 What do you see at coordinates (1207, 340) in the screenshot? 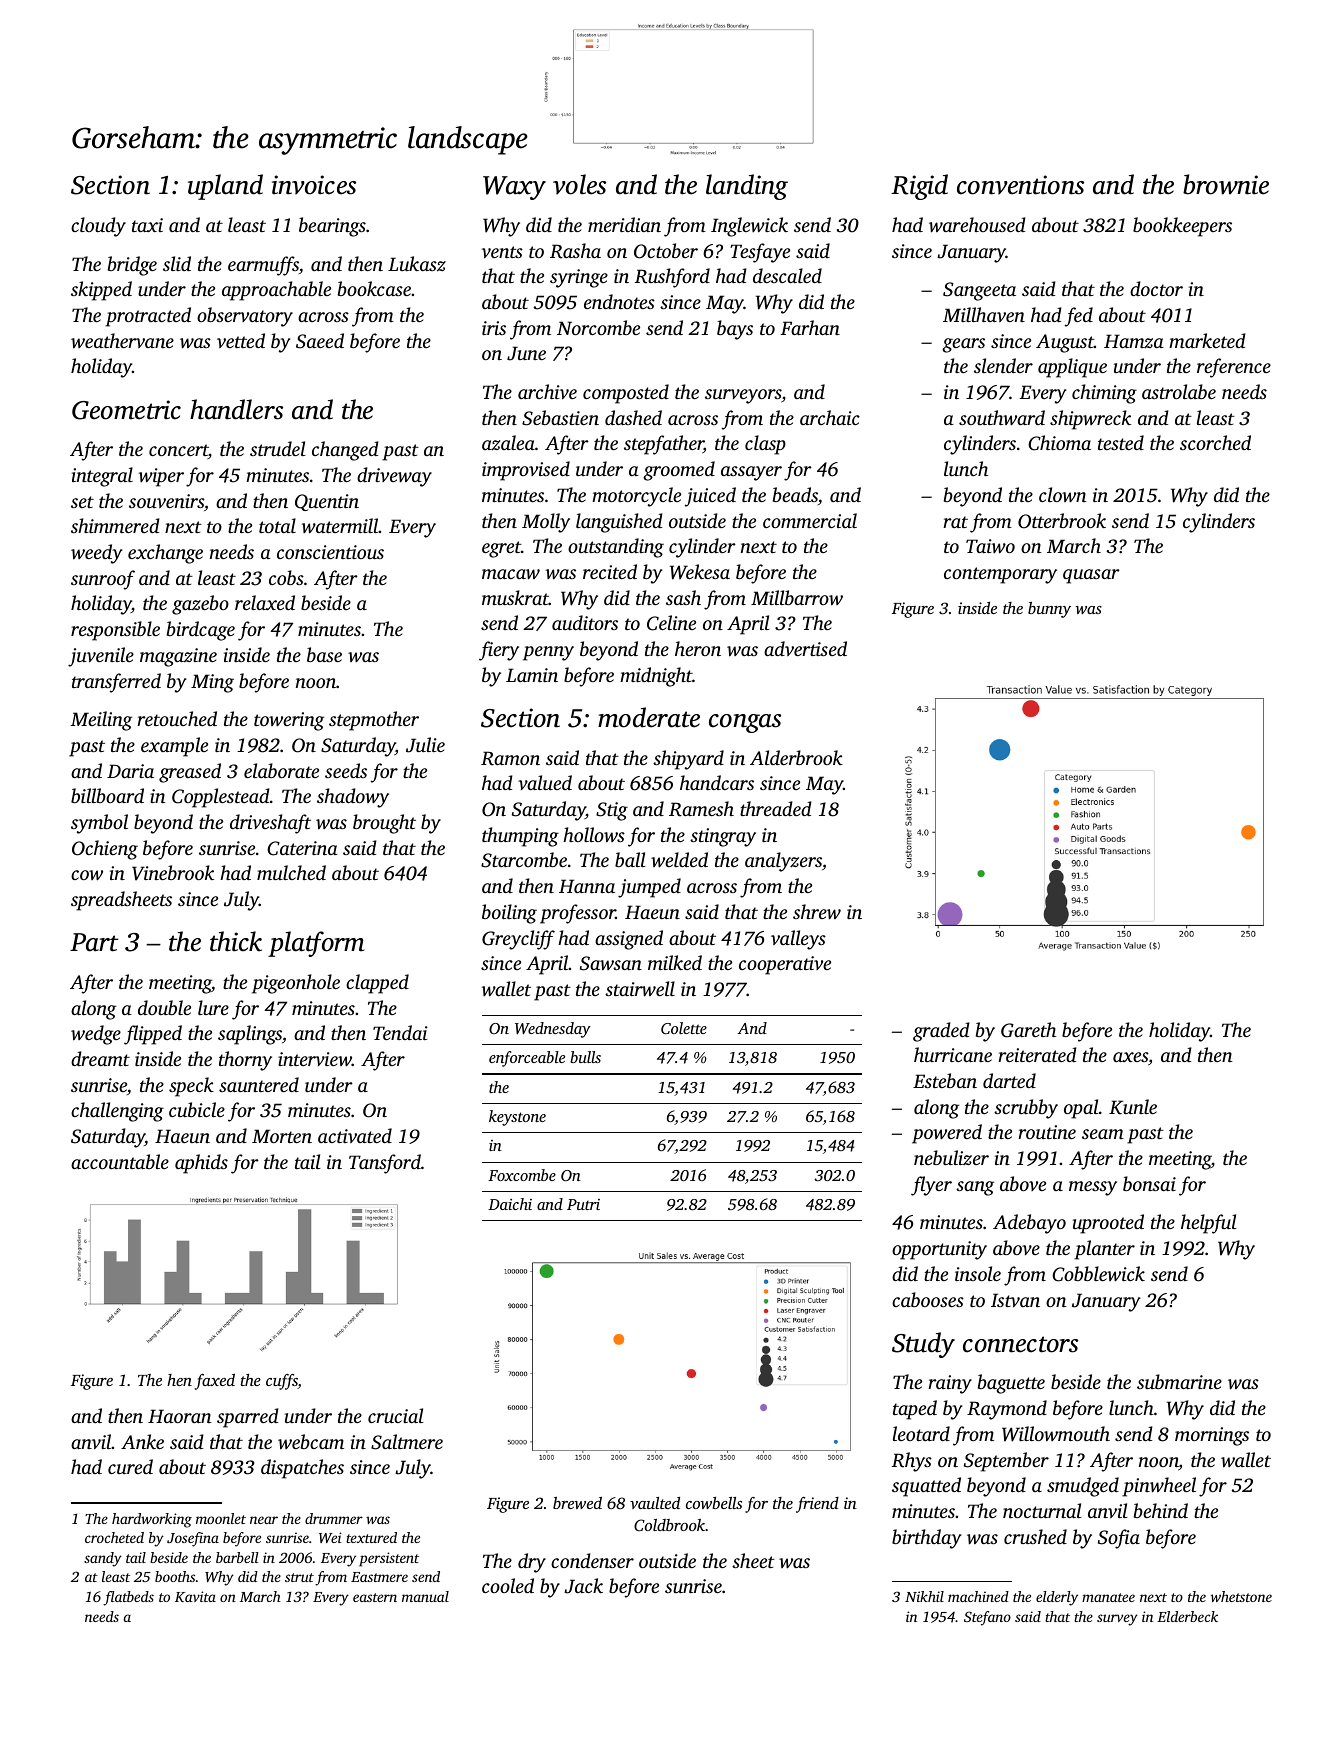
I see `marketed` at bounding box center [1207, 340].
